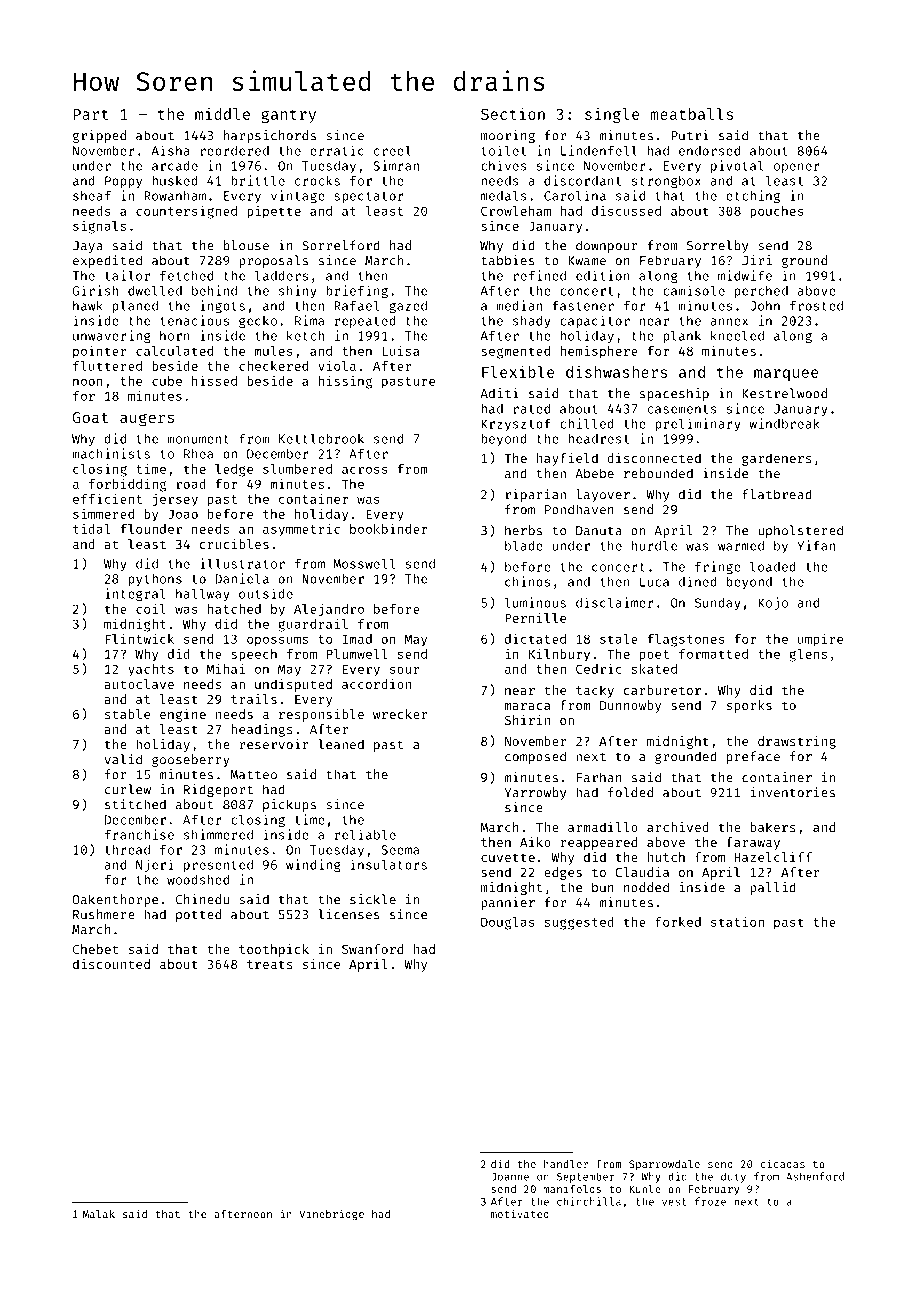  What do you see at coordinates (797, 168) in the screenshot?
I see `opener` at bounding box center [797, 168].
